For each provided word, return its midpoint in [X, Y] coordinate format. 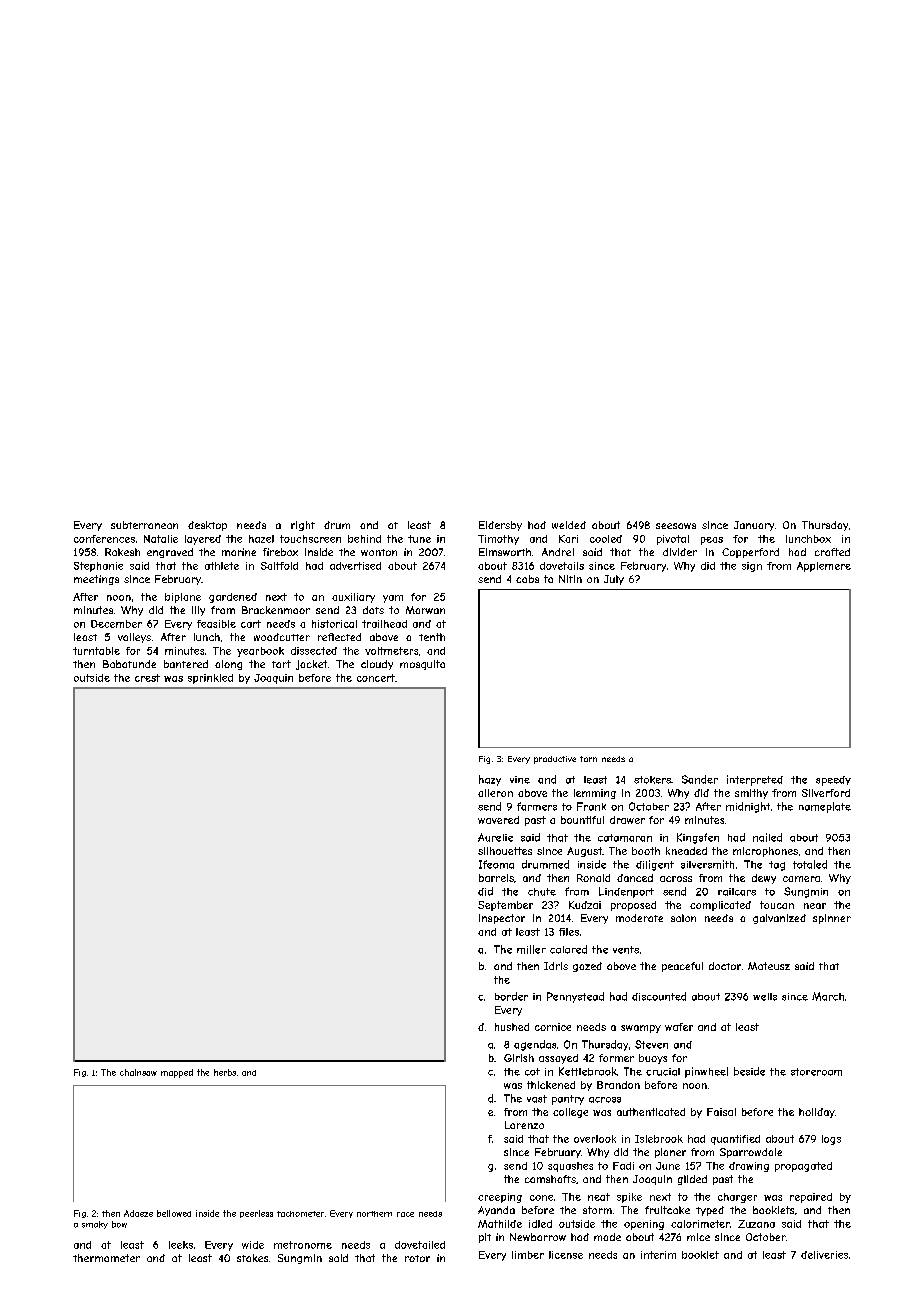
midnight [748, 807]
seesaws [676, 526]
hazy [490, 780]
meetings [96, 580]
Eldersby [500, 526]
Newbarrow [538, 1237]
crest [147, 678]
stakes [252, 1258]
